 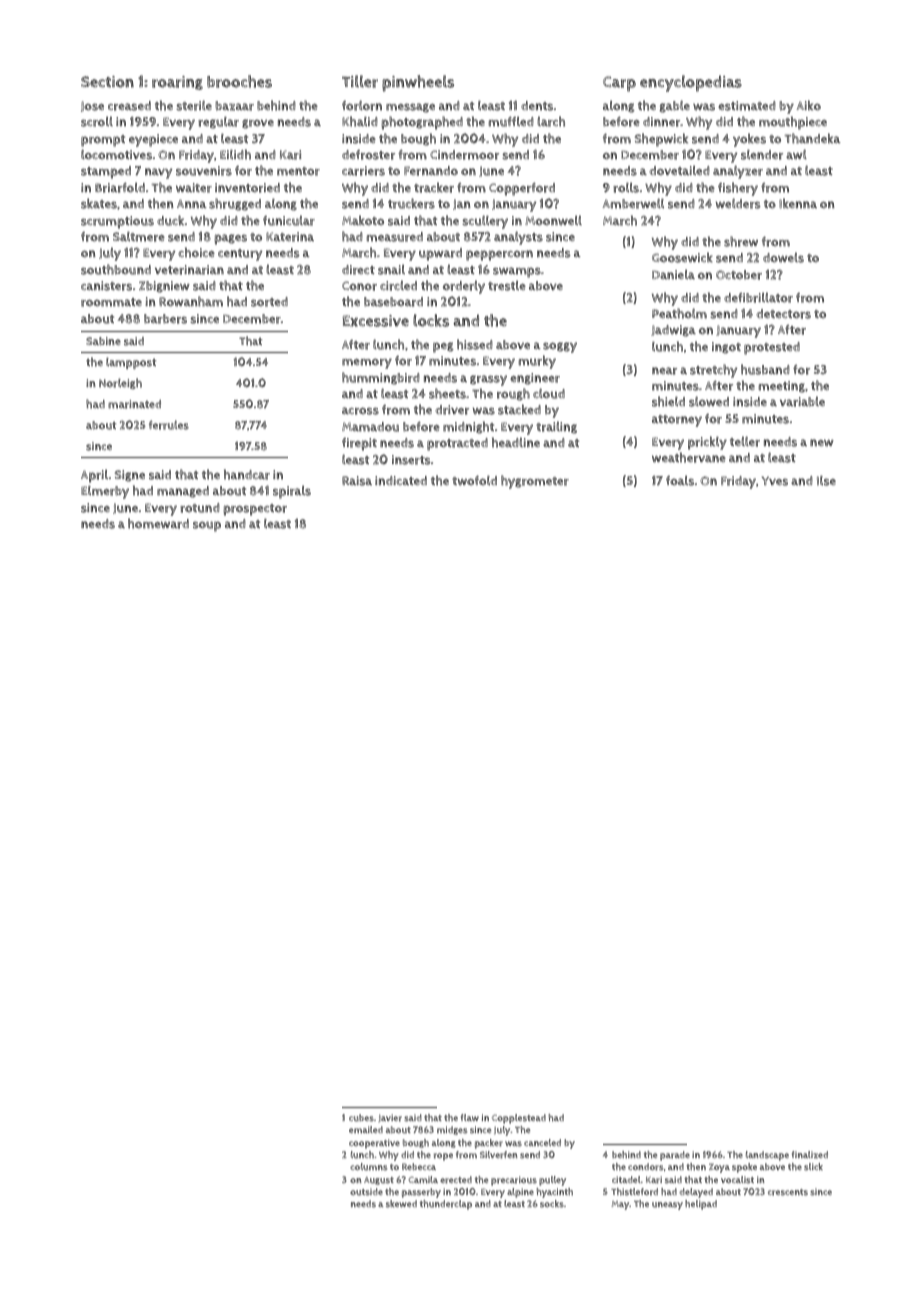 What do you see at coordinates (99, 203) in the screenshot?
I see `skates` at bounding box center [99, 203].
